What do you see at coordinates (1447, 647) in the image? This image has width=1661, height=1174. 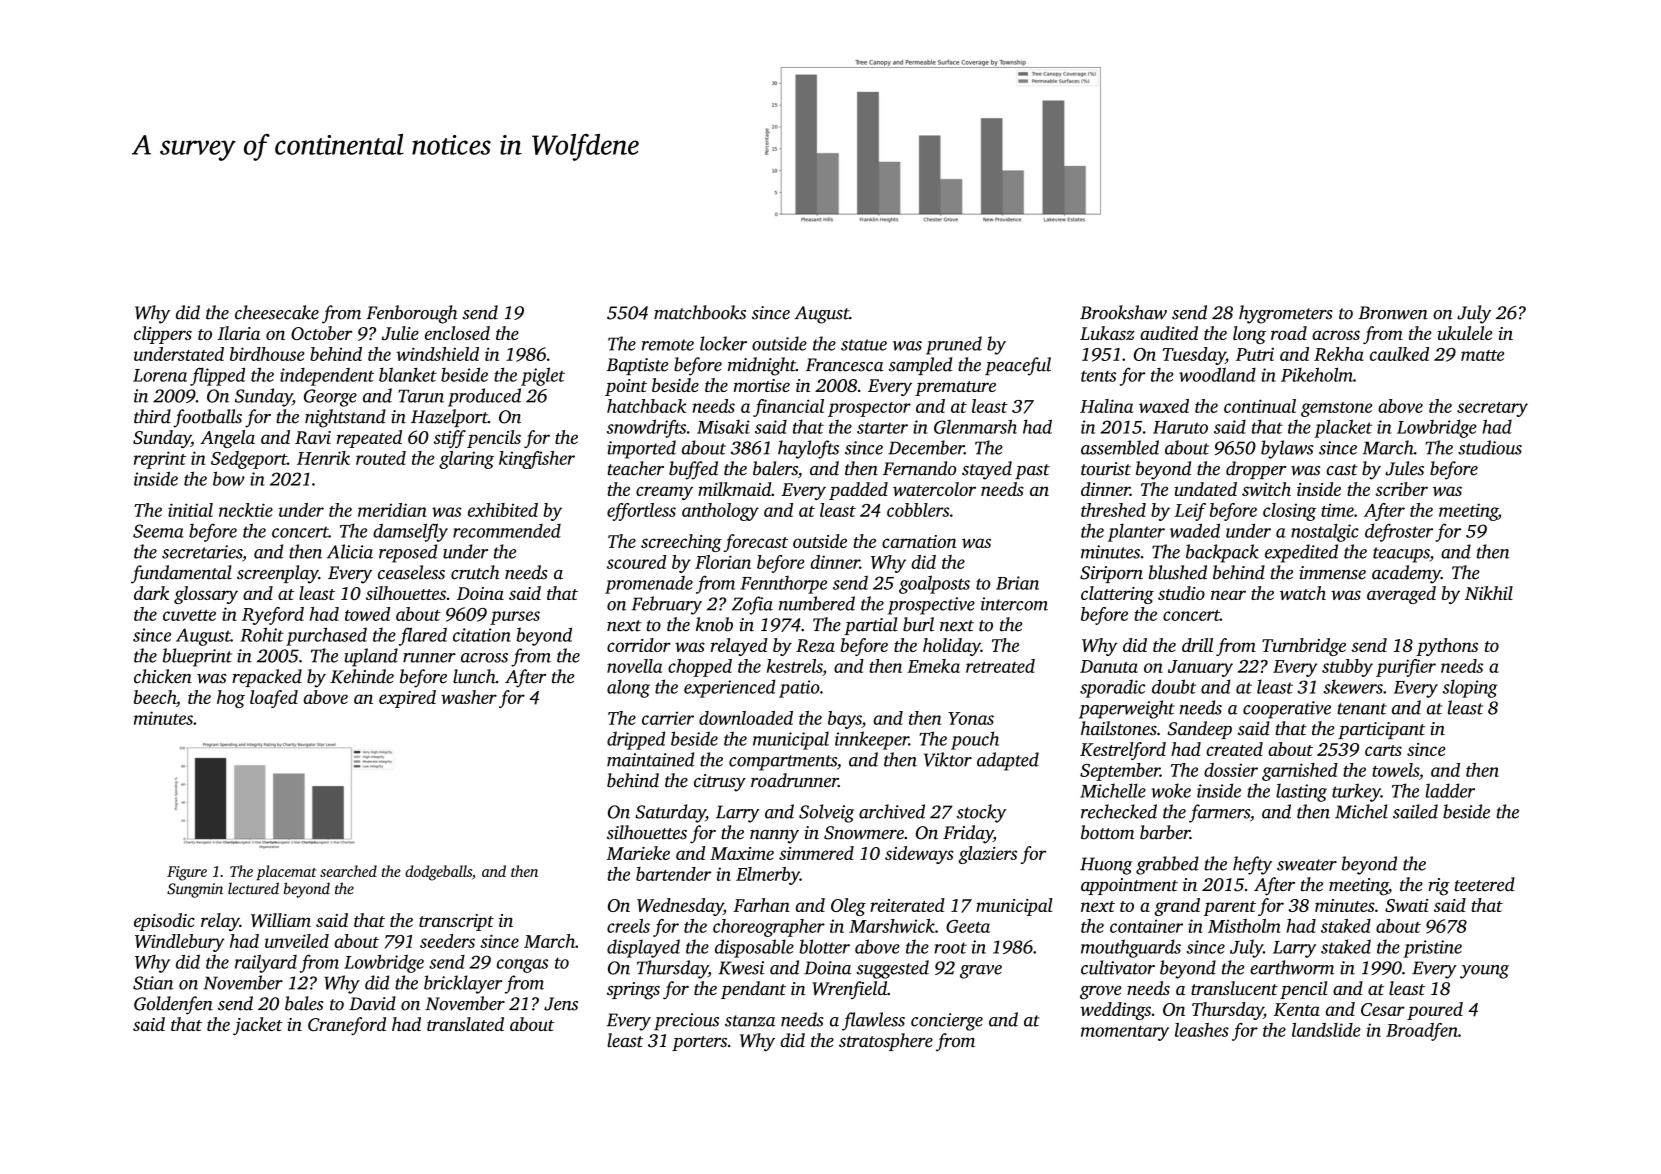 I see `pythons` at bounding box center [1447, 647].
